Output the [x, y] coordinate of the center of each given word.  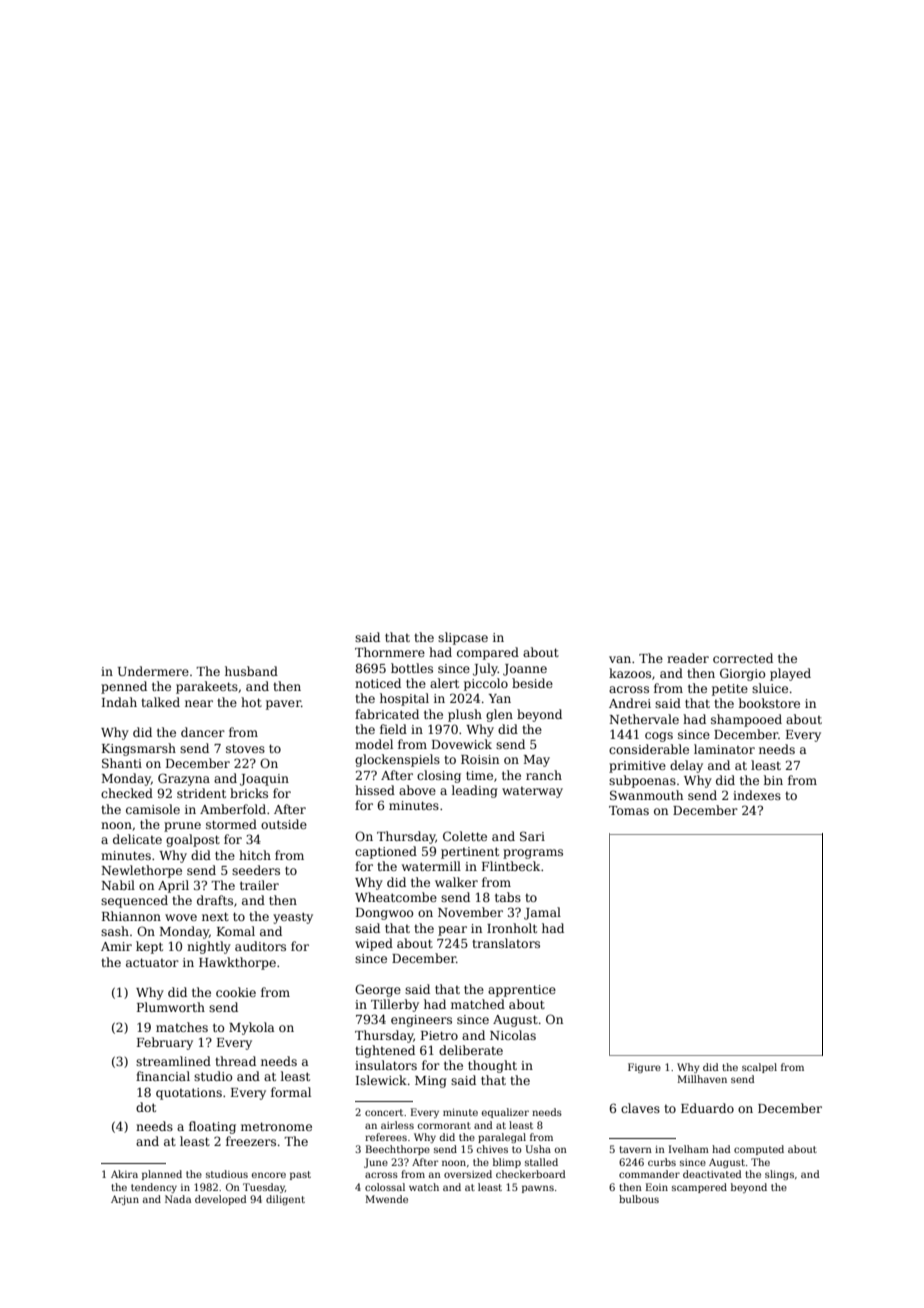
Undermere [153, 671]
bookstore [769, 703]
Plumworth [171, 1007]
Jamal [542, 913]
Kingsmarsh [139, 749]
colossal [385, 1187]
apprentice [522, 991]
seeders [256, 870]
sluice [770, 688]
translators [506, 943]
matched [478, 1004]
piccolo [486, 684]
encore [269, 1175]
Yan [500, 698]
